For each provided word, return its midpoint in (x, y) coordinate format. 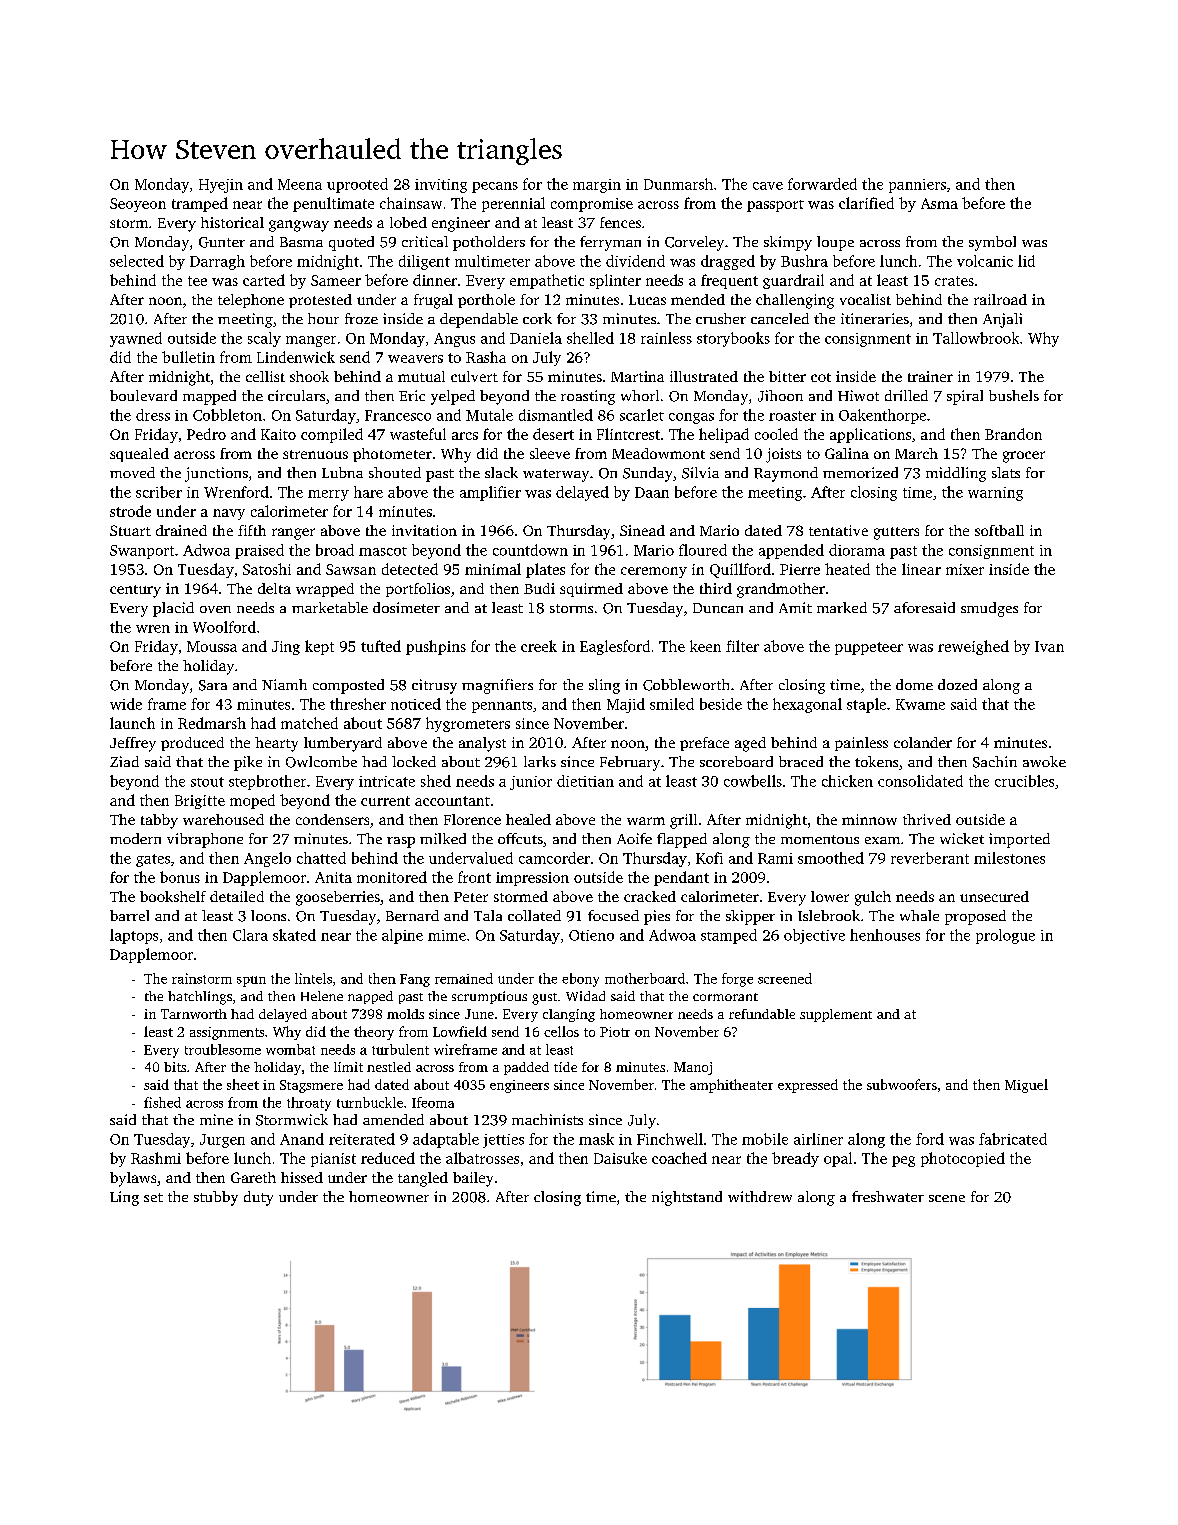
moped (252, 801)
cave (768, 186)
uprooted (357, 185)
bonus (180, 877)
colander (923, 742)
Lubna (342, 472)
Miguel (1026, 1086)
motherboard (645, 978)
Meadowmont (658, 453)
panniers (917, 186)
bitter (787, 376)
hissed (302, 1177)
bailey (473, 1179)
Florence (472, 819)
